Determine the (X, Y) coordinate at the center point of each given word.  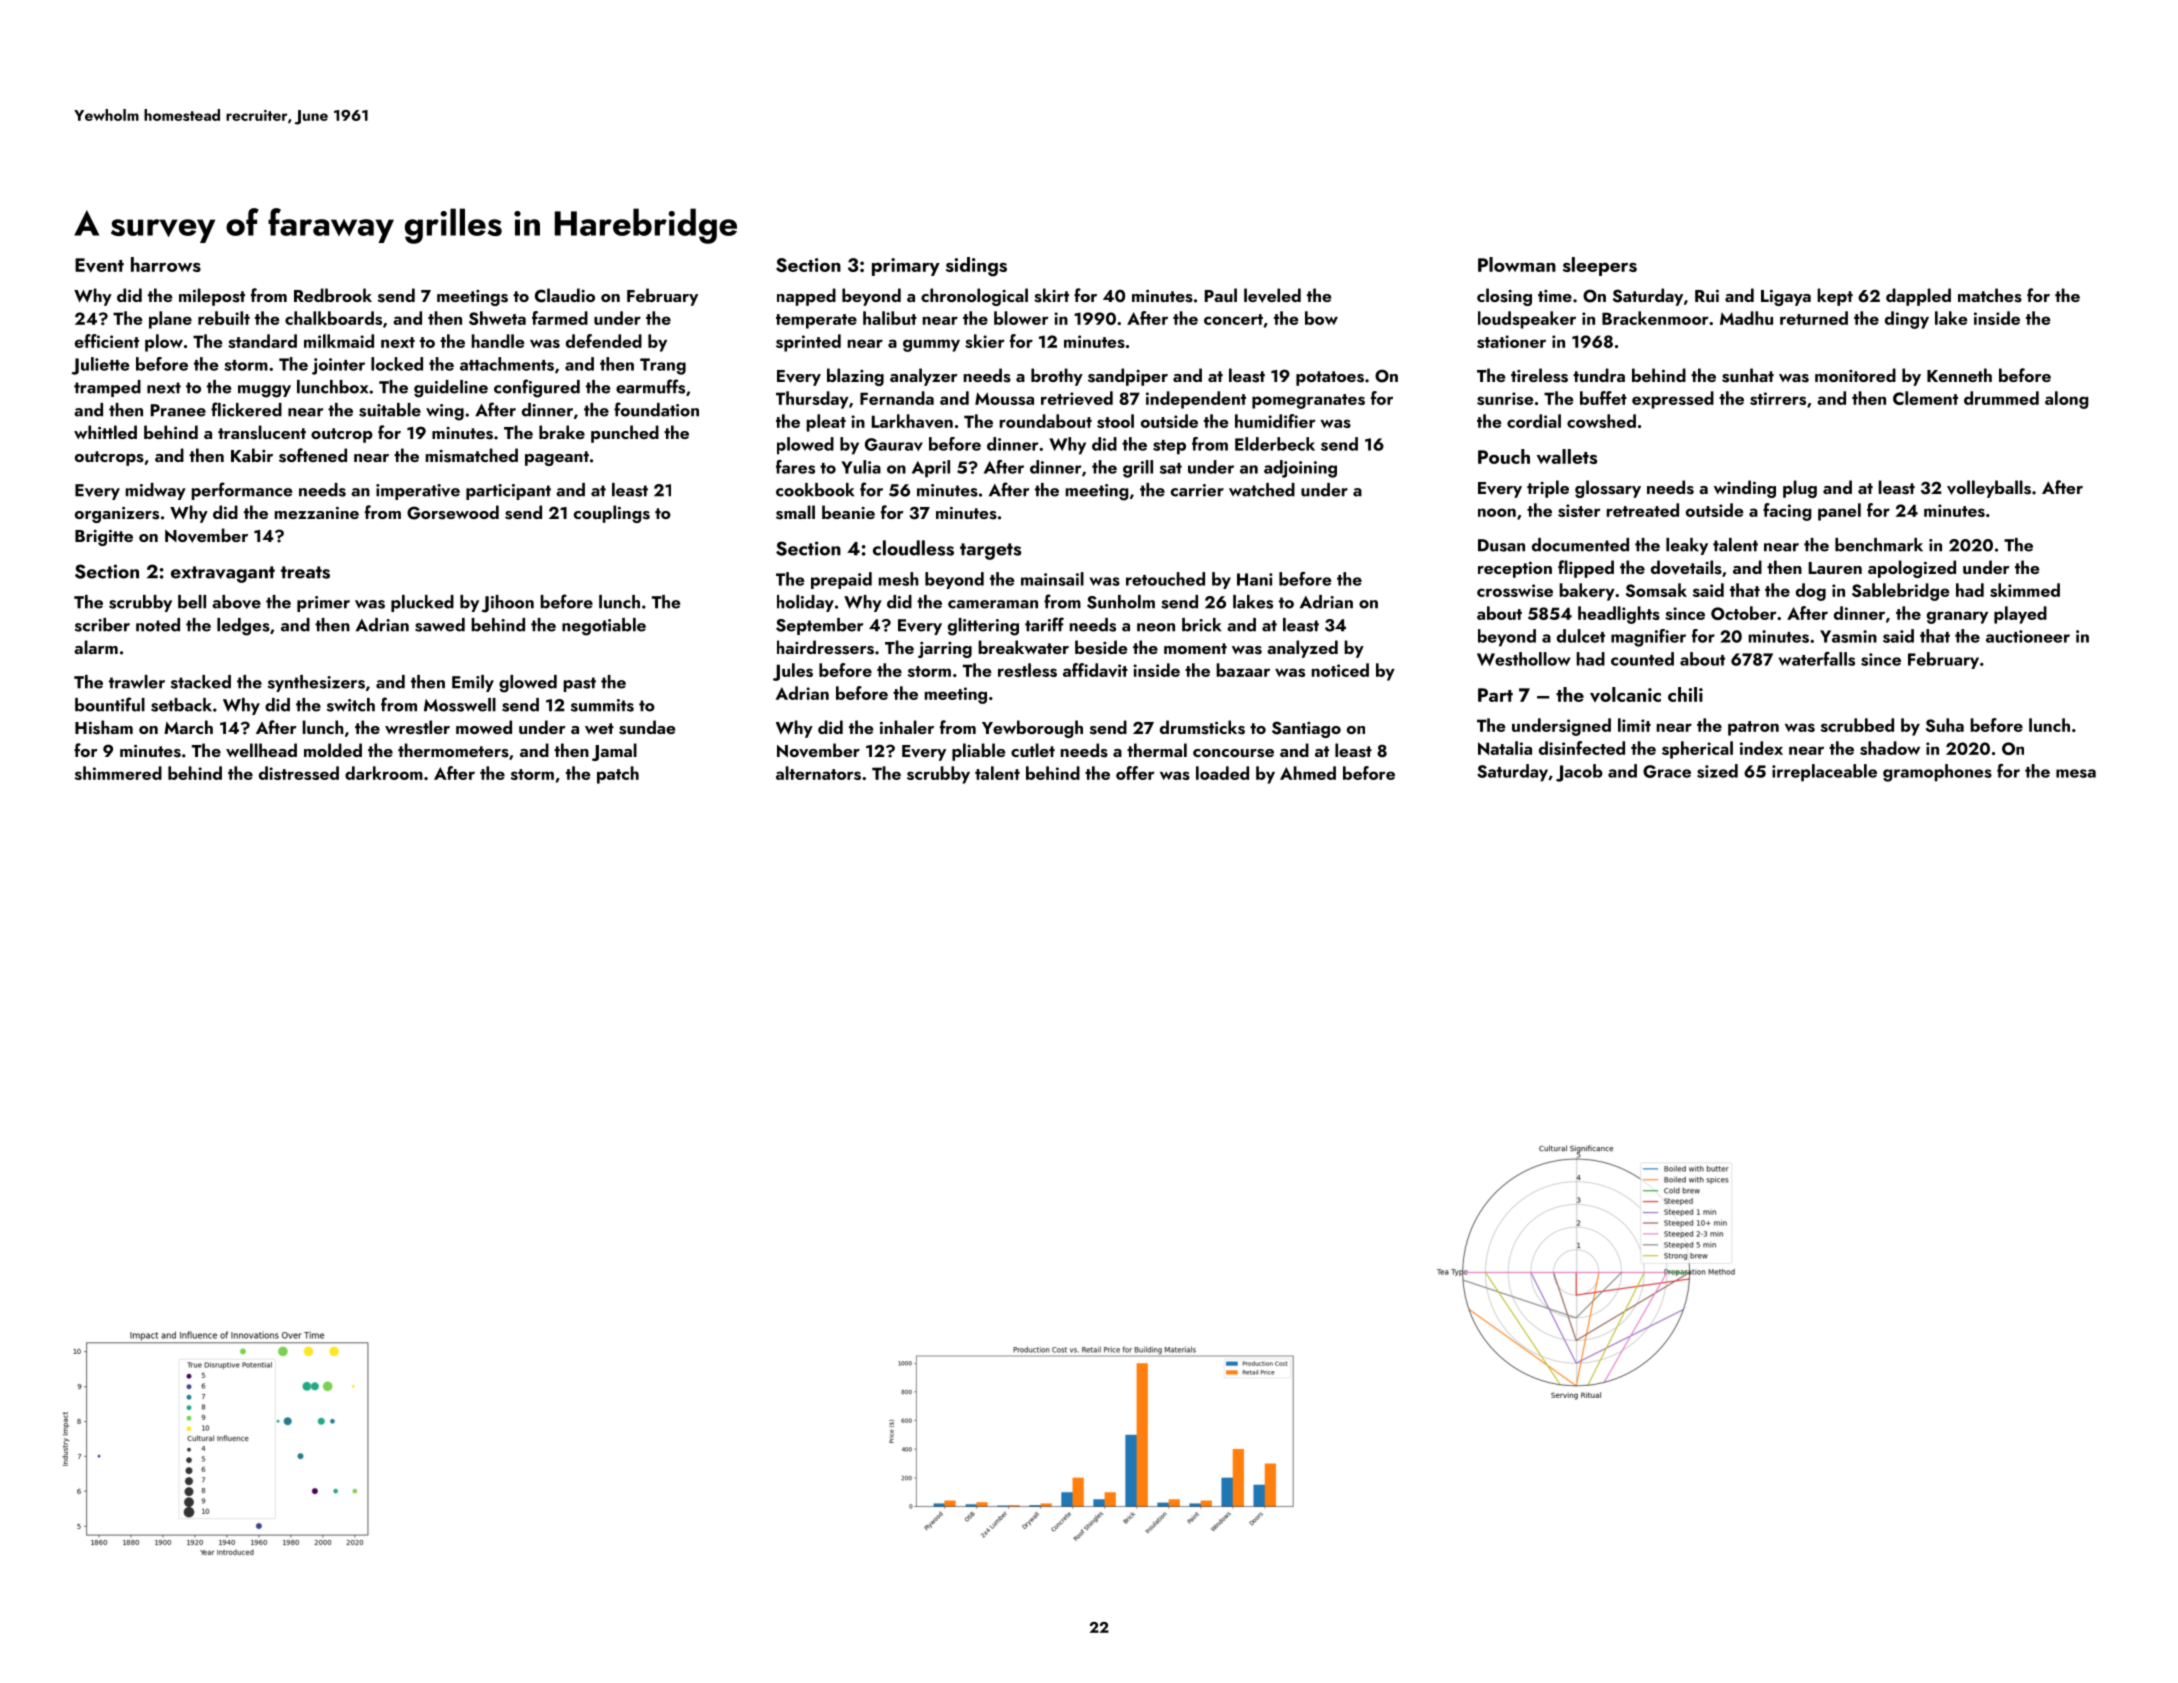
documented (1580, 545)
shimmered (118, 773)
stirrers (1778, 398)
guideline (451, 389)
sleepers (1600, 266)
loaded (1222, 773)
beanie (848, 512)
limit (1634, 725)
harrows (166, 264)
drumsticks (1202, 727)
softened (313, 455)
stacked (201, 682)
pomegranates (1308, 401)
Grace (1667, 771)
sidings (976, 267)
